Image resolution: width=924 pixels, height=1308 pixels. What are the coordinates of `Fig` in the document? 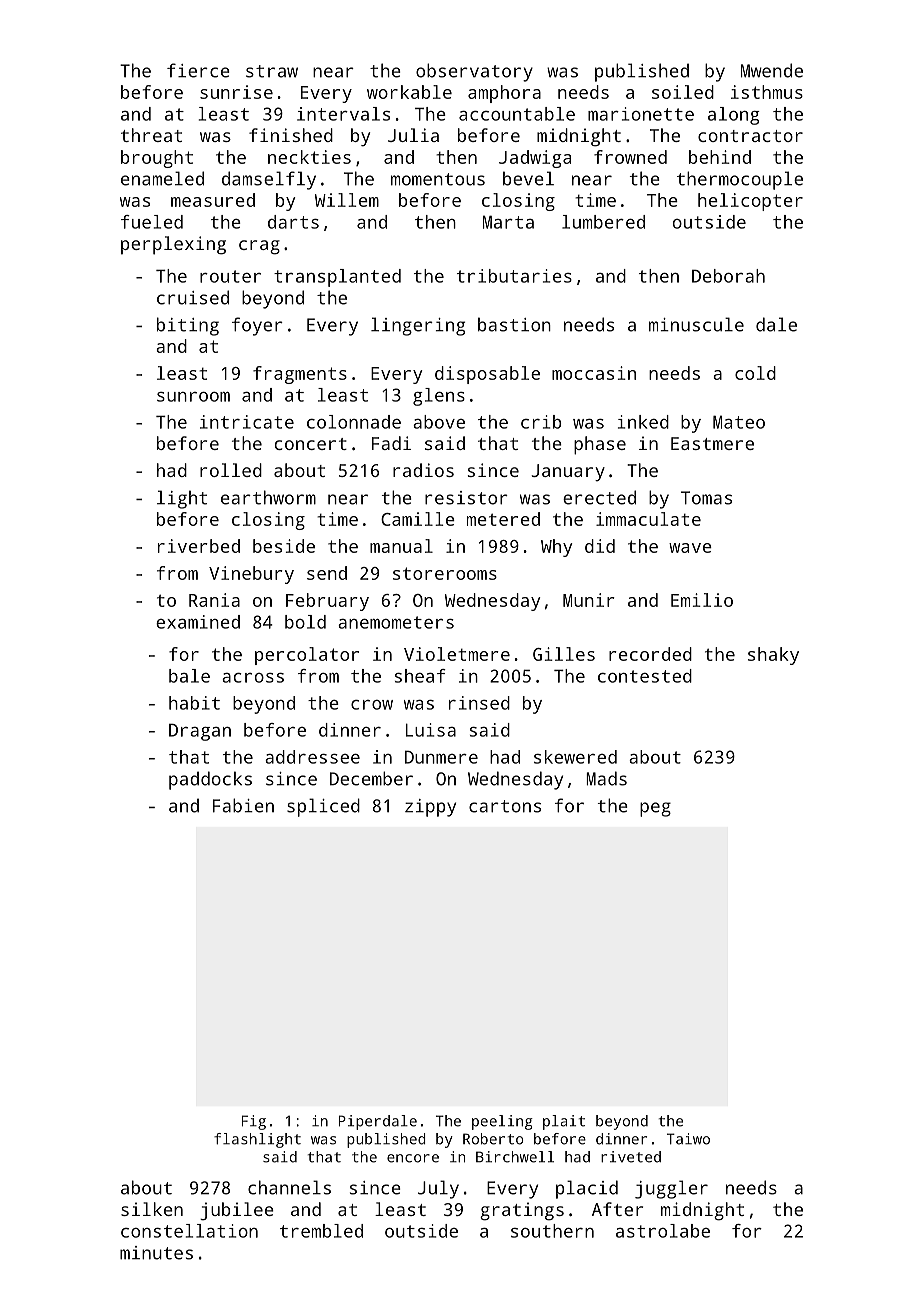 It's located at (254, 1122).
